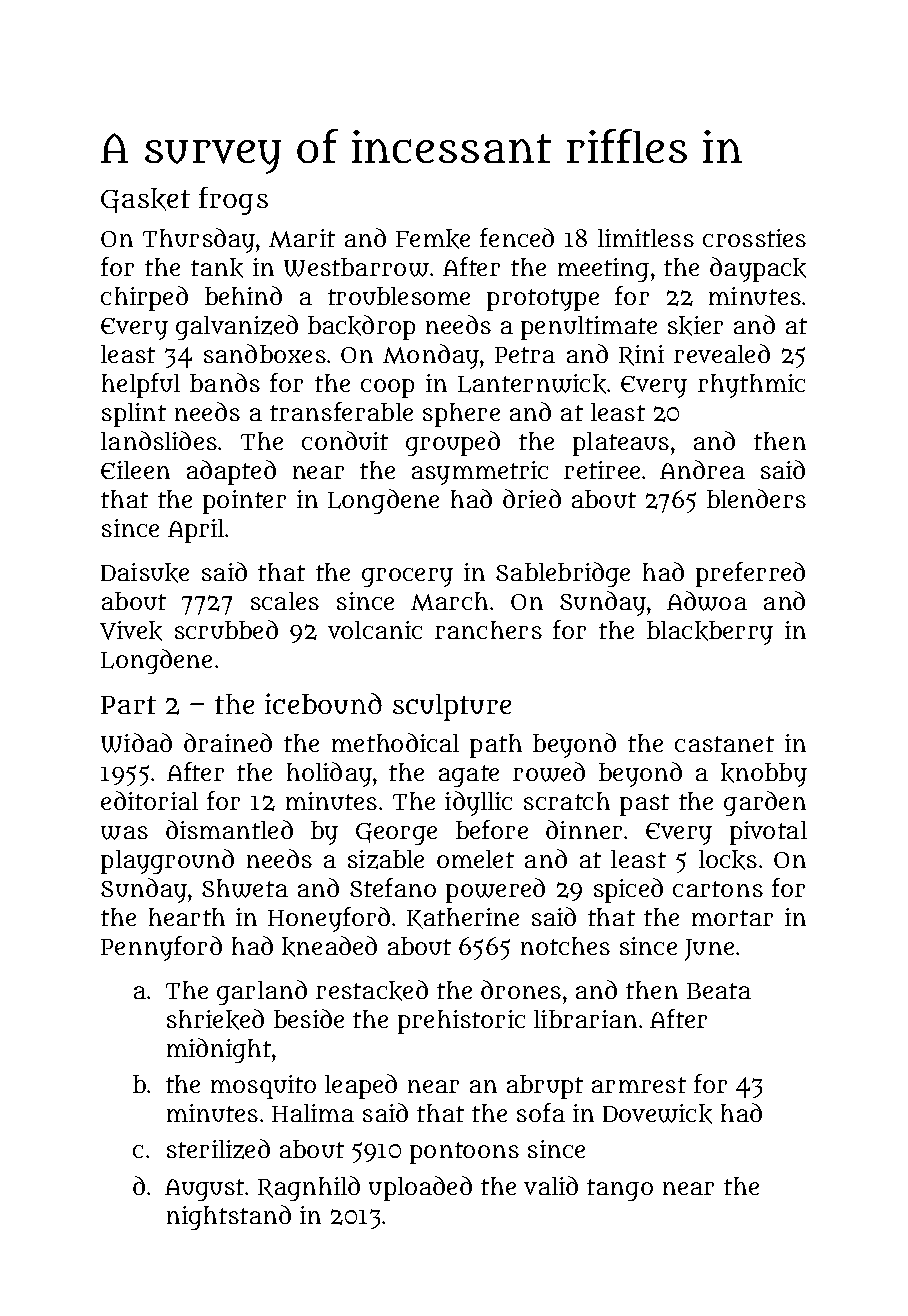  I want to click on prehistoric, so click(461, 1022).
